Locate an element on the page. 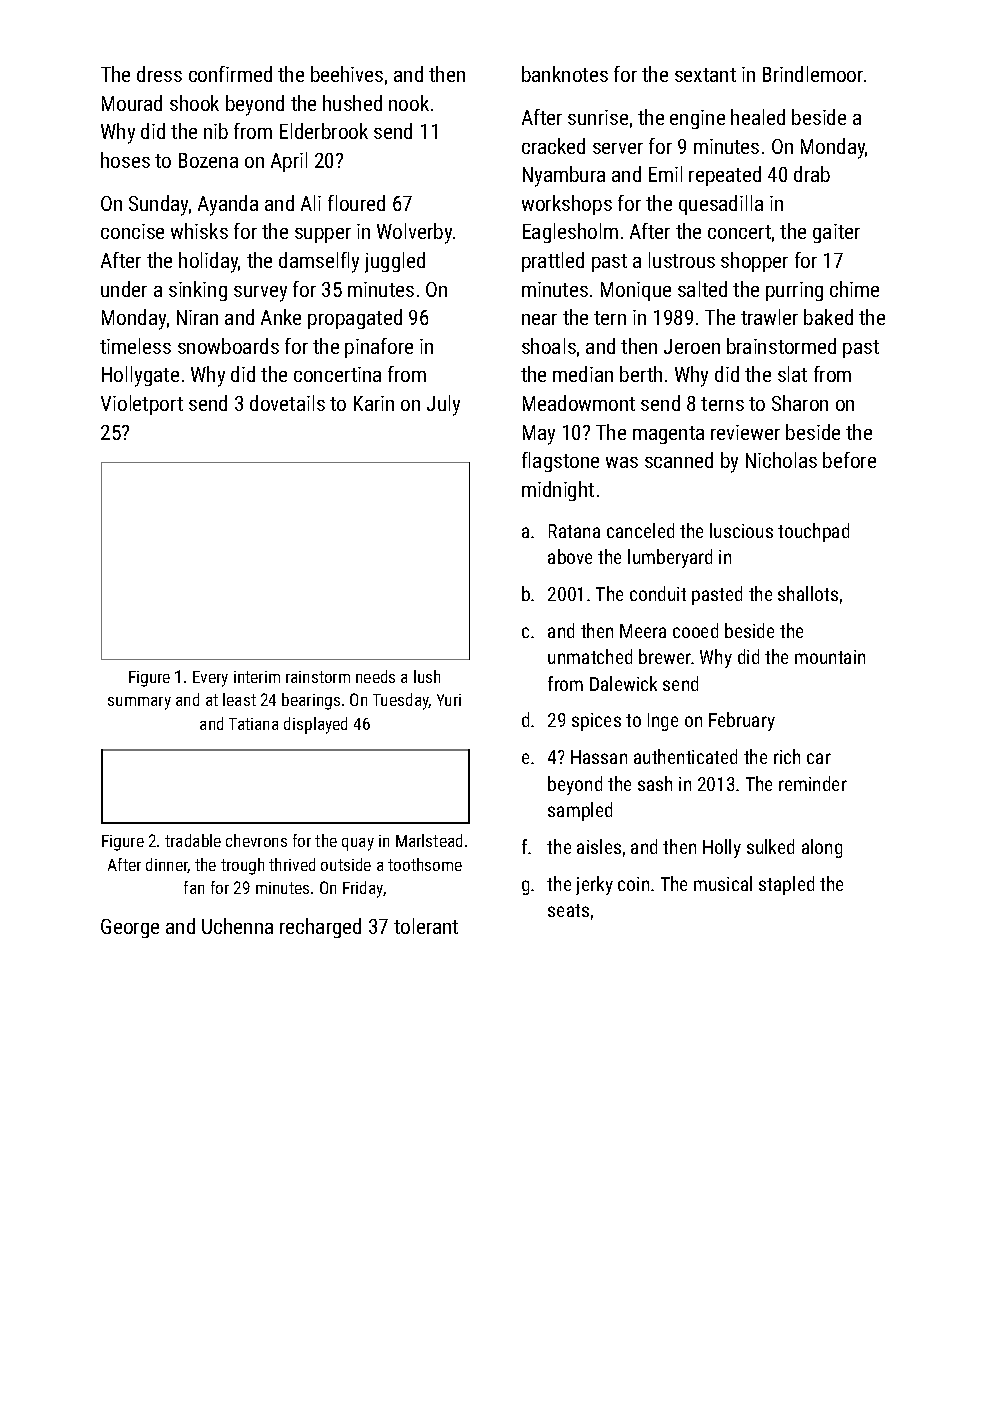 This page has width=991, height=1407. damselfly is located at coordinates (319, 262).
